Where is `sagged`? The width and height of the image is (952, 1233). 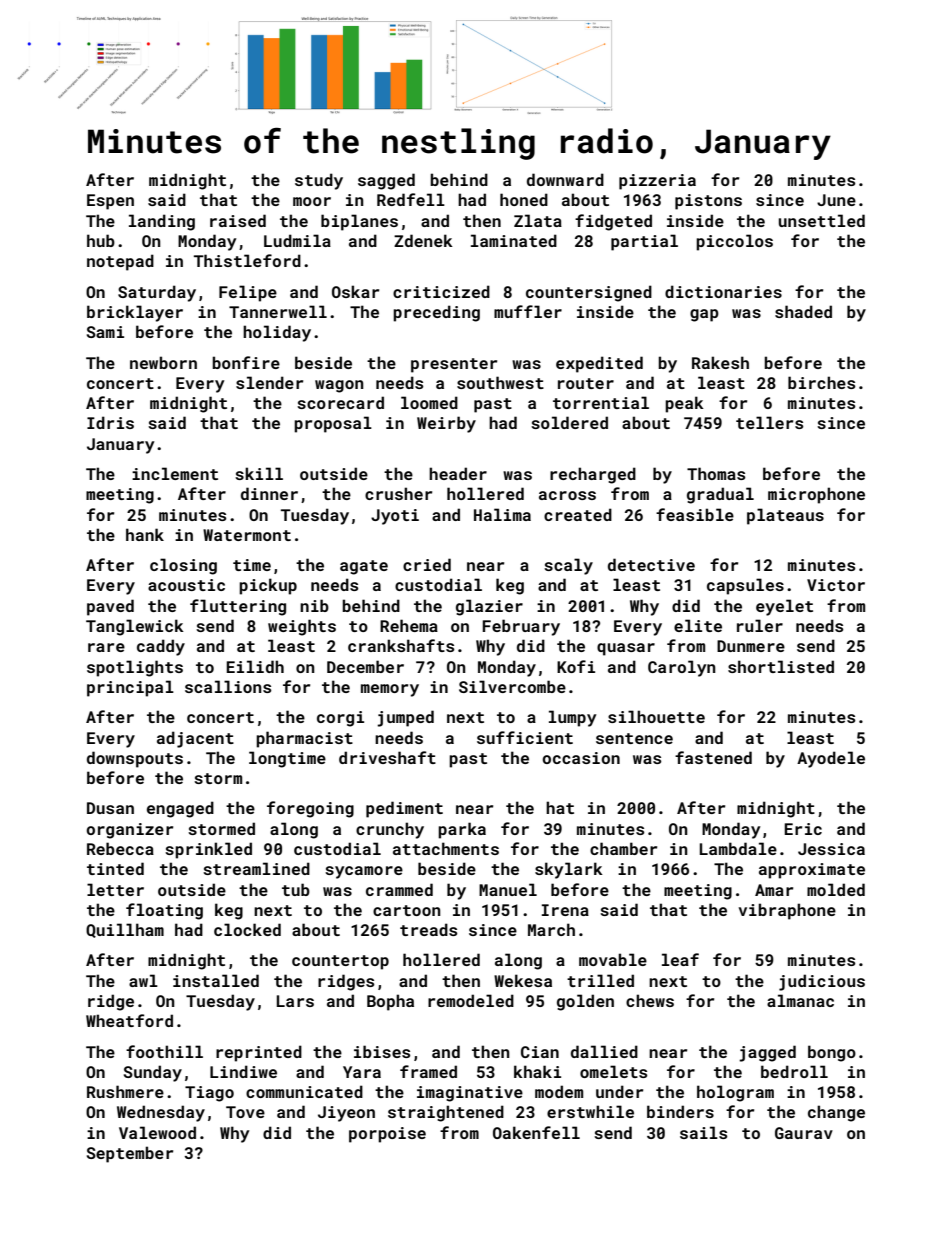
sagged is located at coordinates (386, 181).
